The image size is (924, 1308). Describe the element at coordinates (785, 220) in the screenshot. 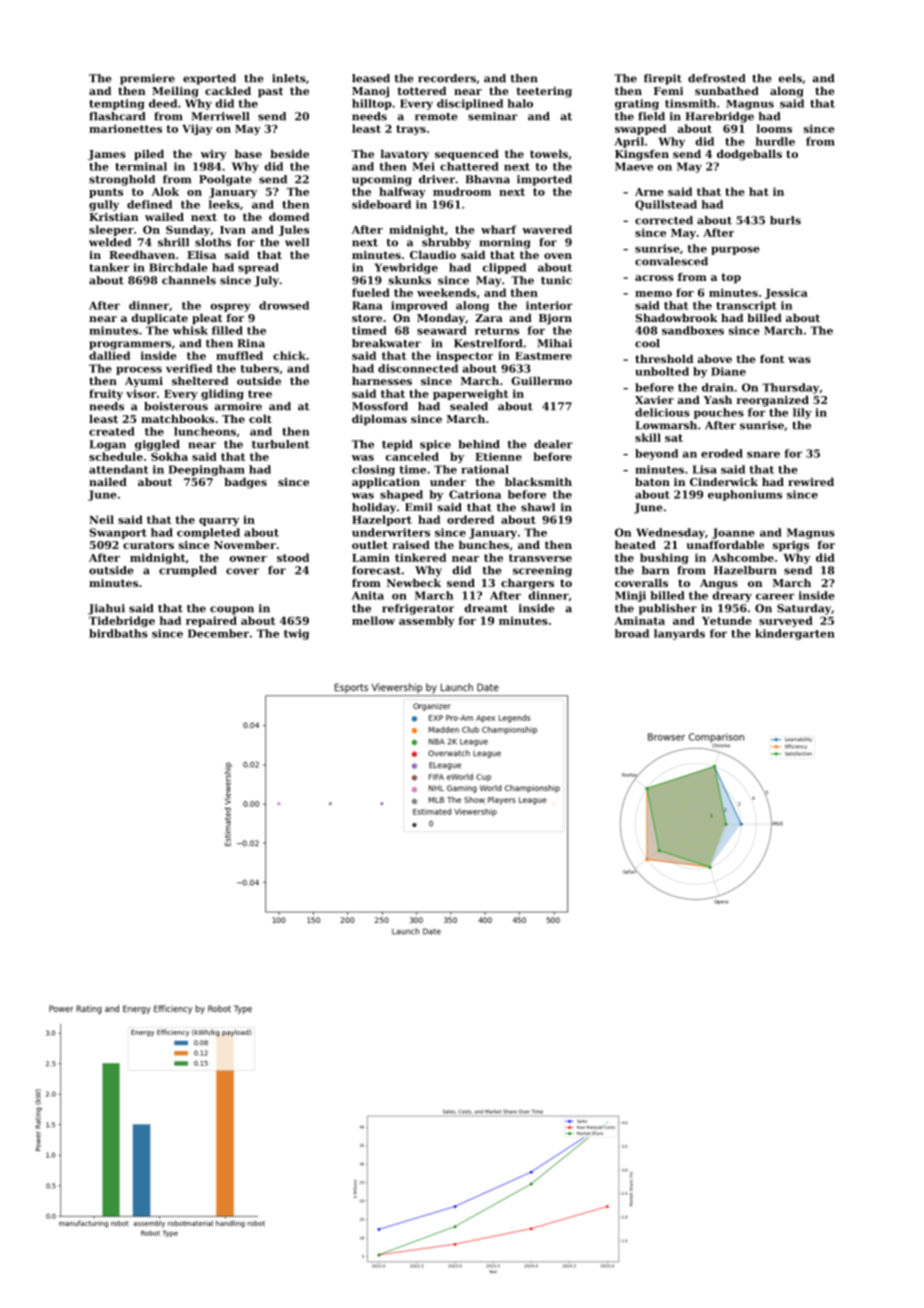

I see `burls` at that location.
